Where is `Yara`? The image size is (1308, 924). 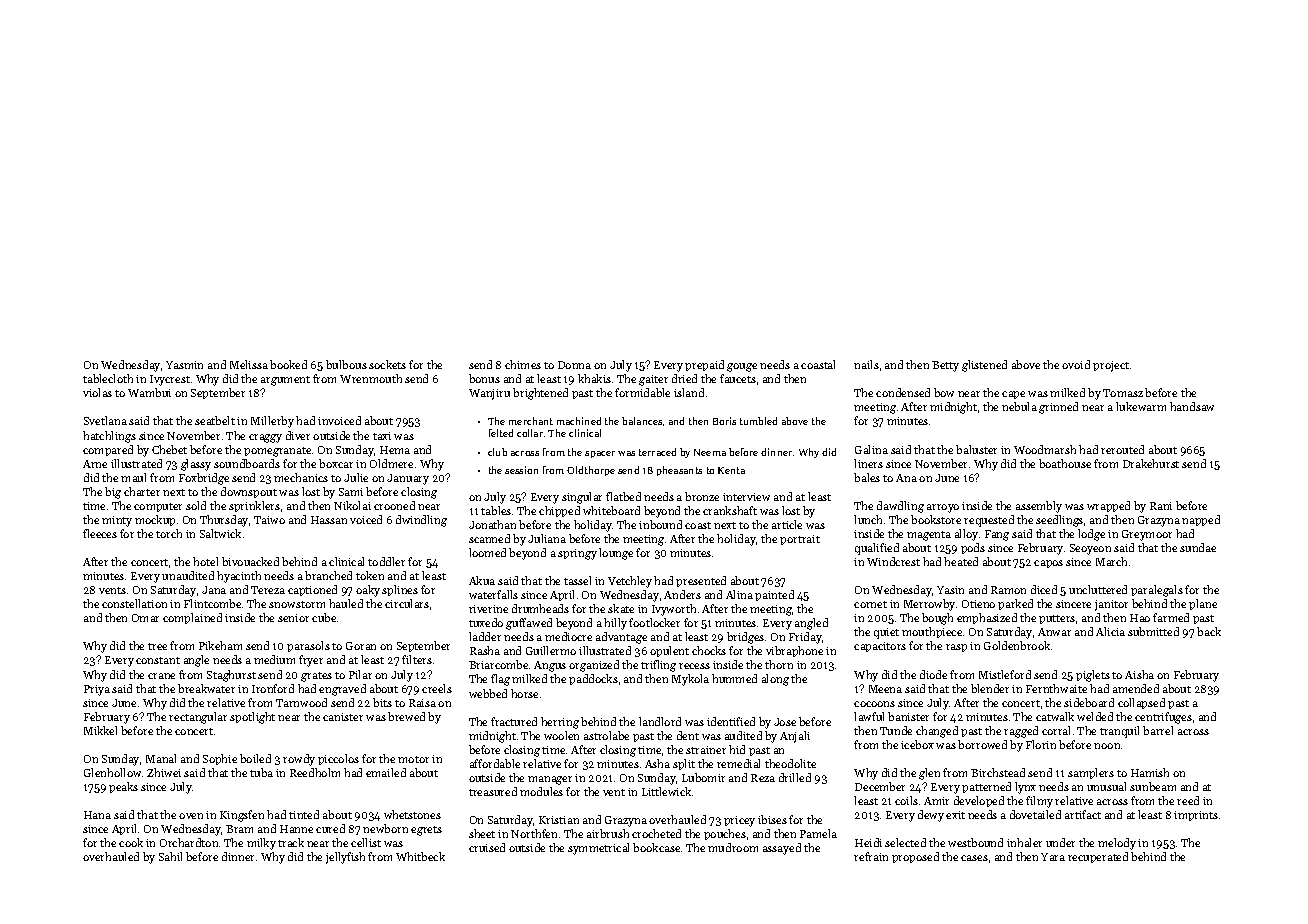 Yara is located at coordinates (1053, 857).
